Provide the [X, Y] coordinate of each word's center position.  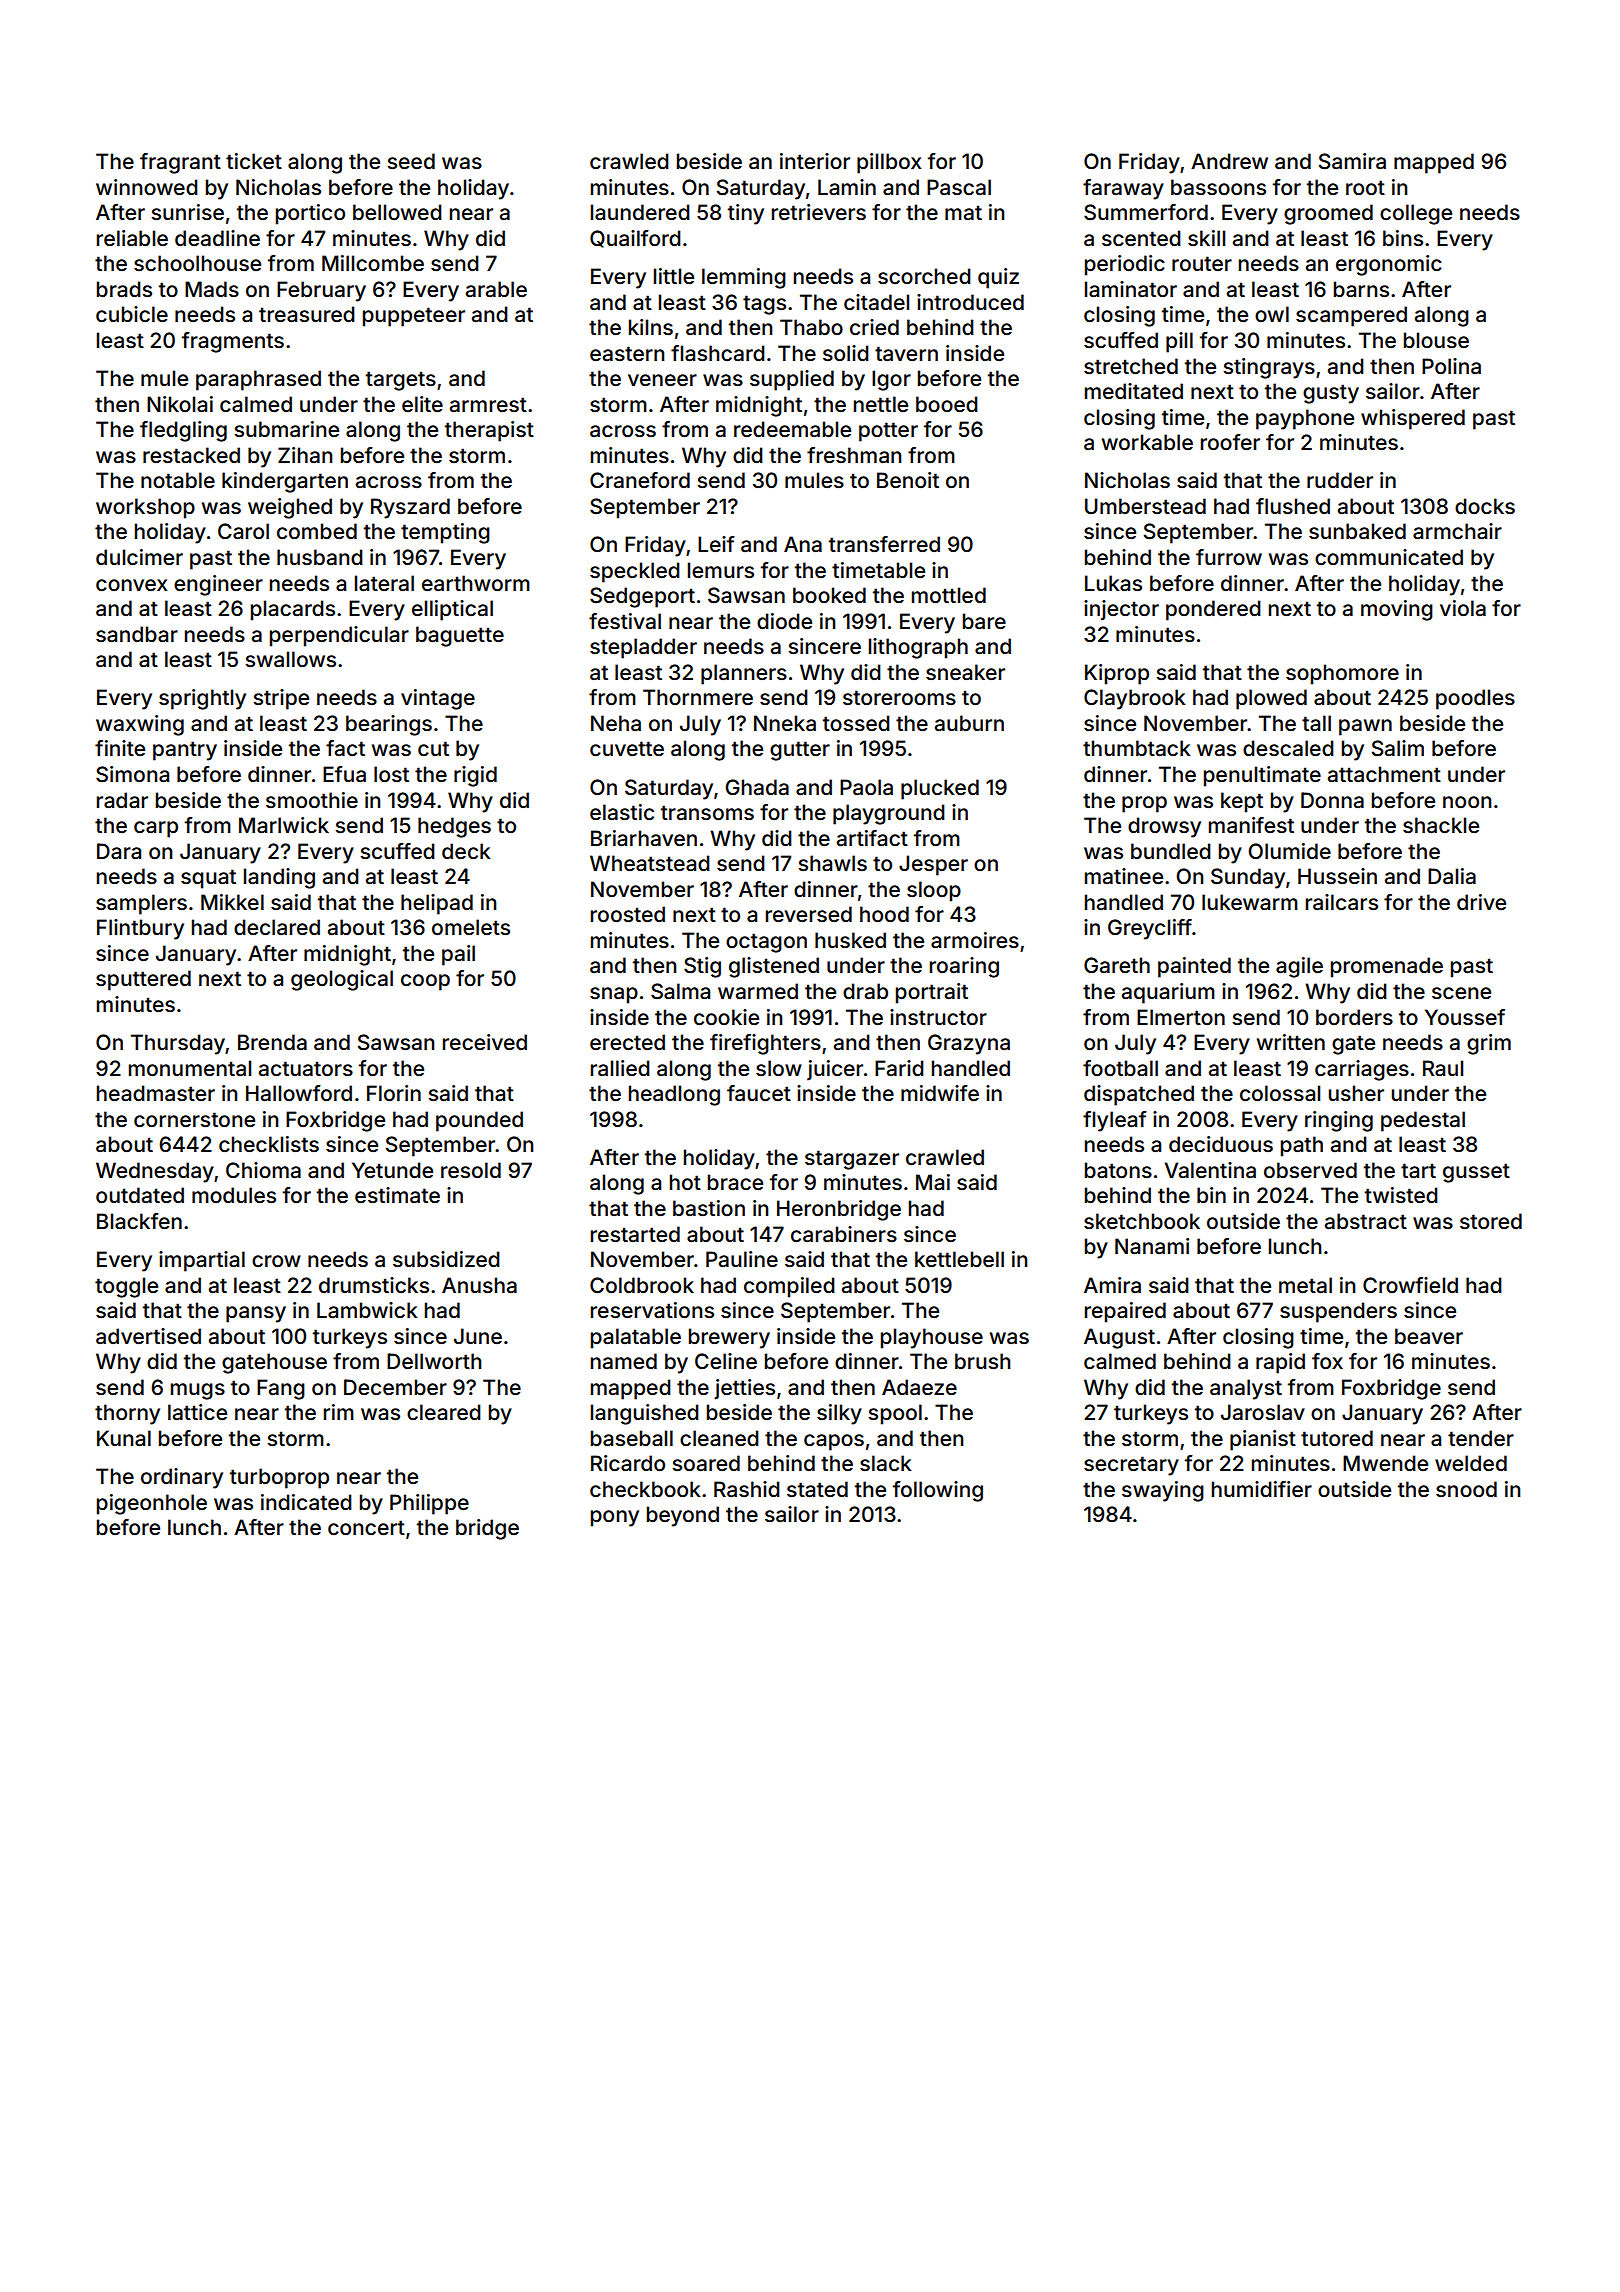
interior [815, 161]
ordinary [182, 1478]
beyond [683, 1516]
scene [1461, 993]
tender [1481, 1438]
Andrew [1229, 161]
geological [342, 980]
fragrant [180, 163]
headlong [674, 1095]
